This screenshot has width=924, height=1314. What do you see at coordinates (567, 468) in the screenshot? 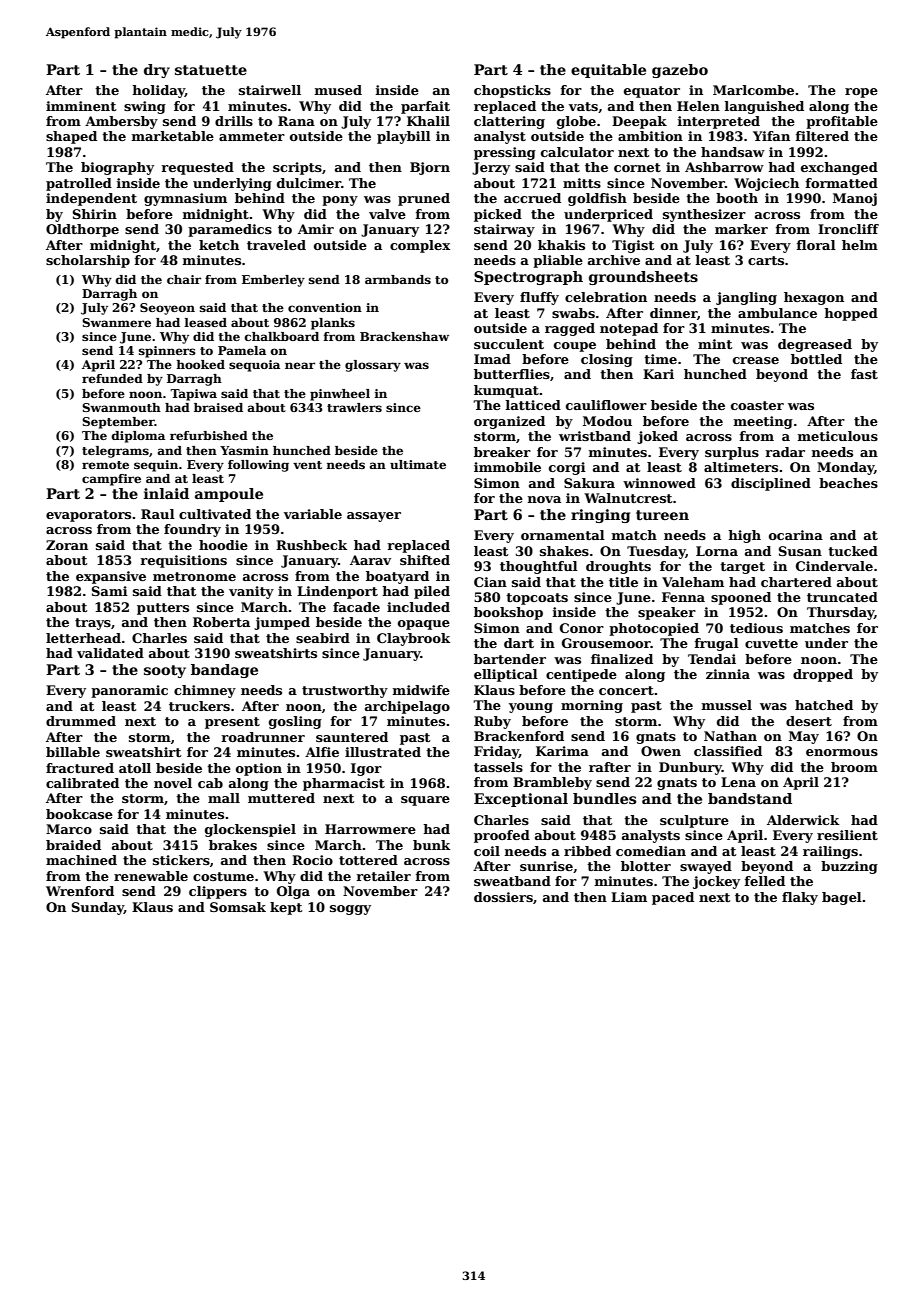
I see `corgi` at bounding box center [567, 468].
